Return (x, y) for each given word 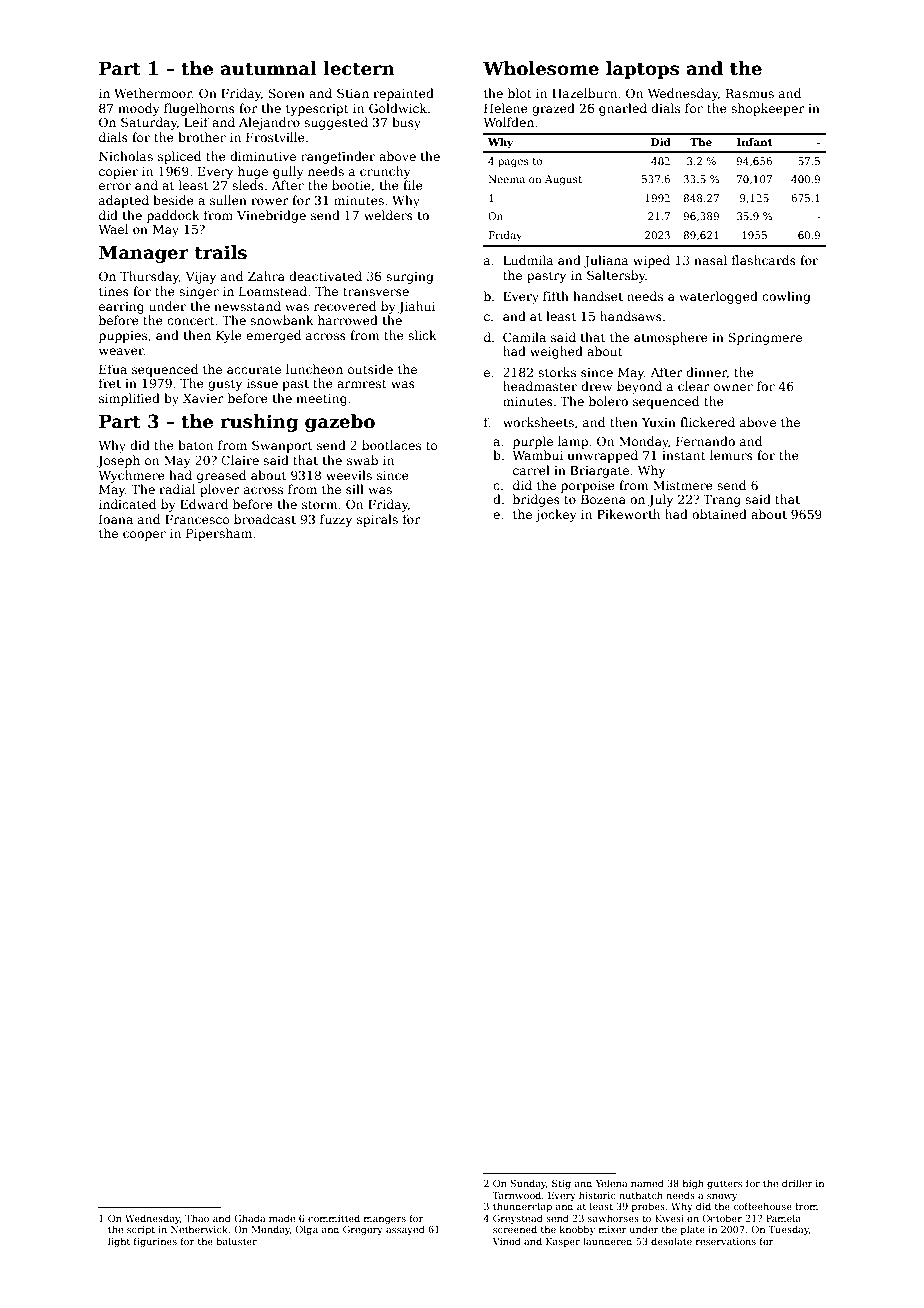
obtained (719, 514)
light (119, 1242)
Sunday (528, 1184)
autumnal (268, 68)
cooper (144, 536)
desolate (671, 1241)
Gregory (363, 1230)
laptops (642, 70)
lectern (359, 68)
